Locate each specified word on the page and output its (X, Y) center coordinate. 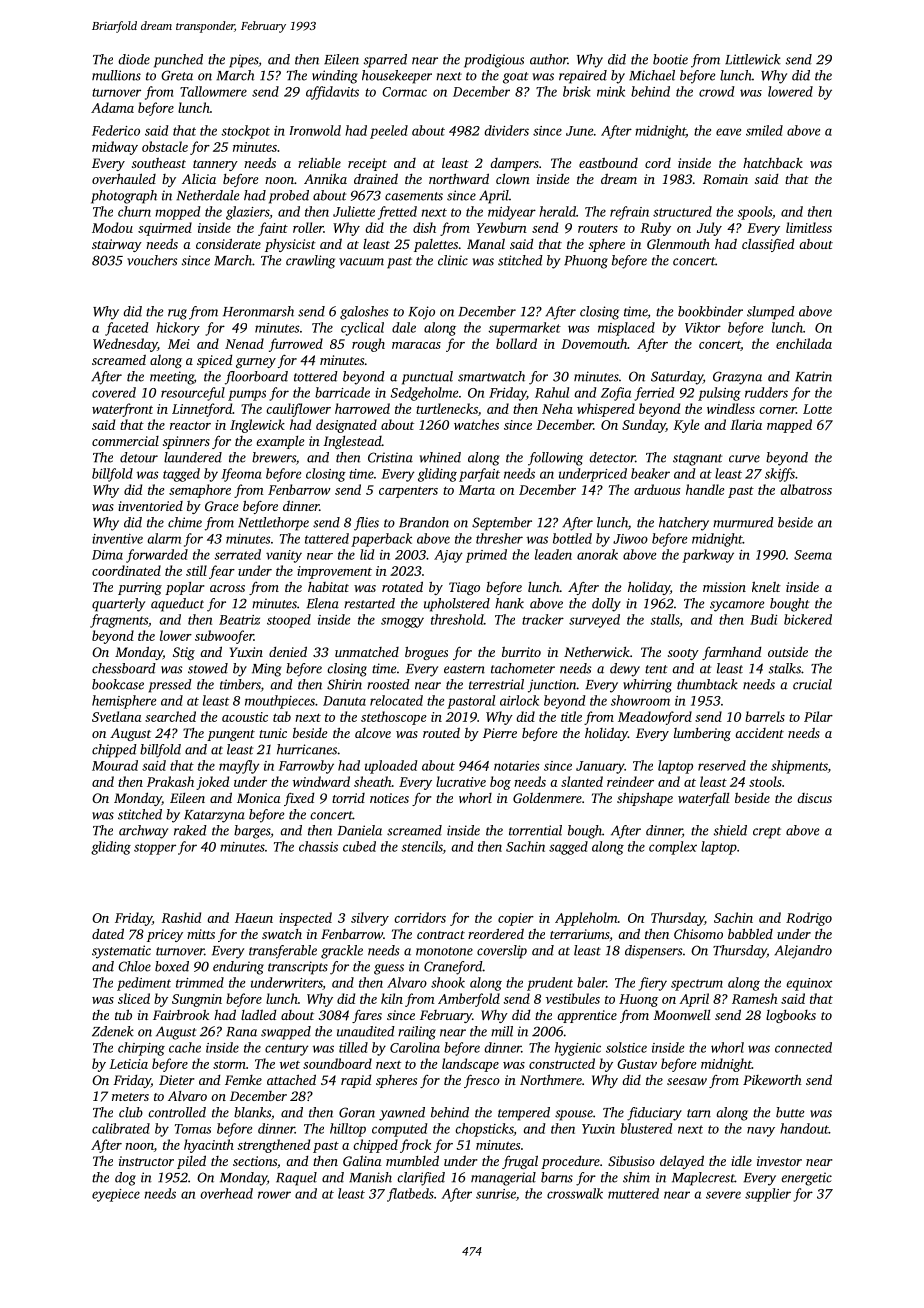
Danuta (344, 701)
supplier (768, 1195)
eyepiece (116, 1195)
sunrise (496, 1194)
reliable (319, 162)
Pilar (818, 716)
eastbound (608, 163)
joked (212, 783)
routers (598, 229)
